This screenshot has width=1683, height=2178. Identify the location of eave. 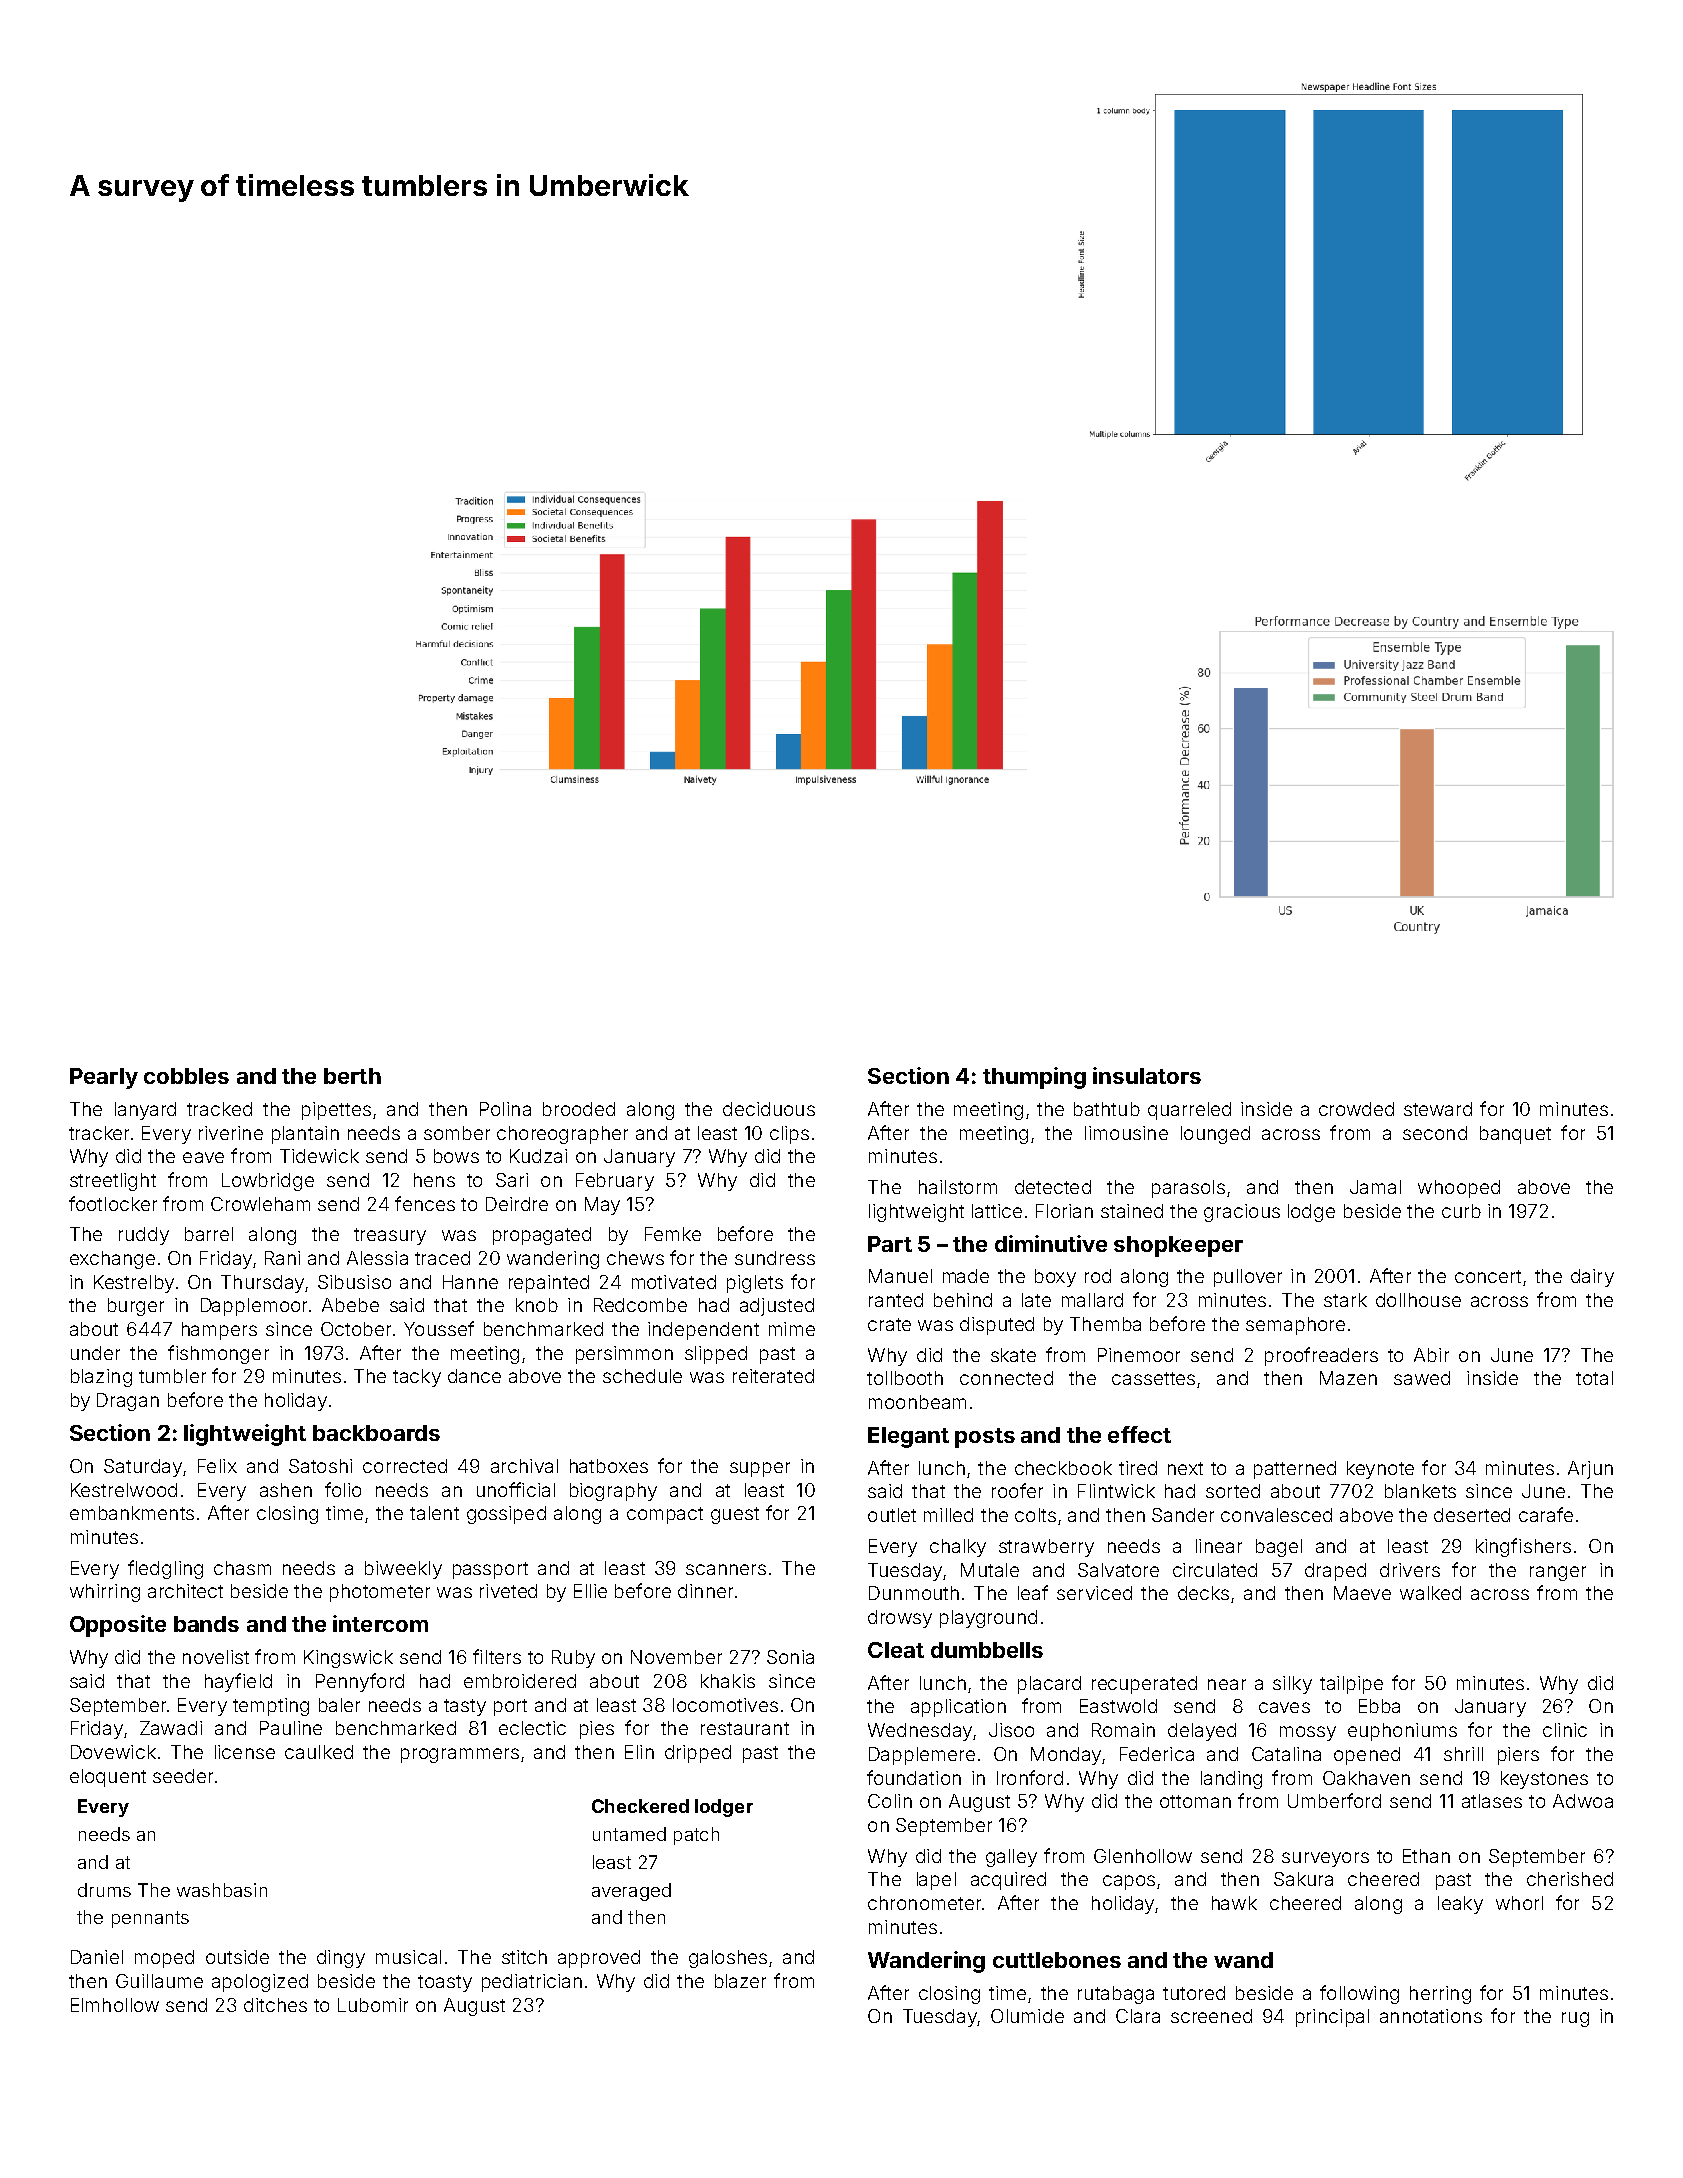
(203, 1157).
